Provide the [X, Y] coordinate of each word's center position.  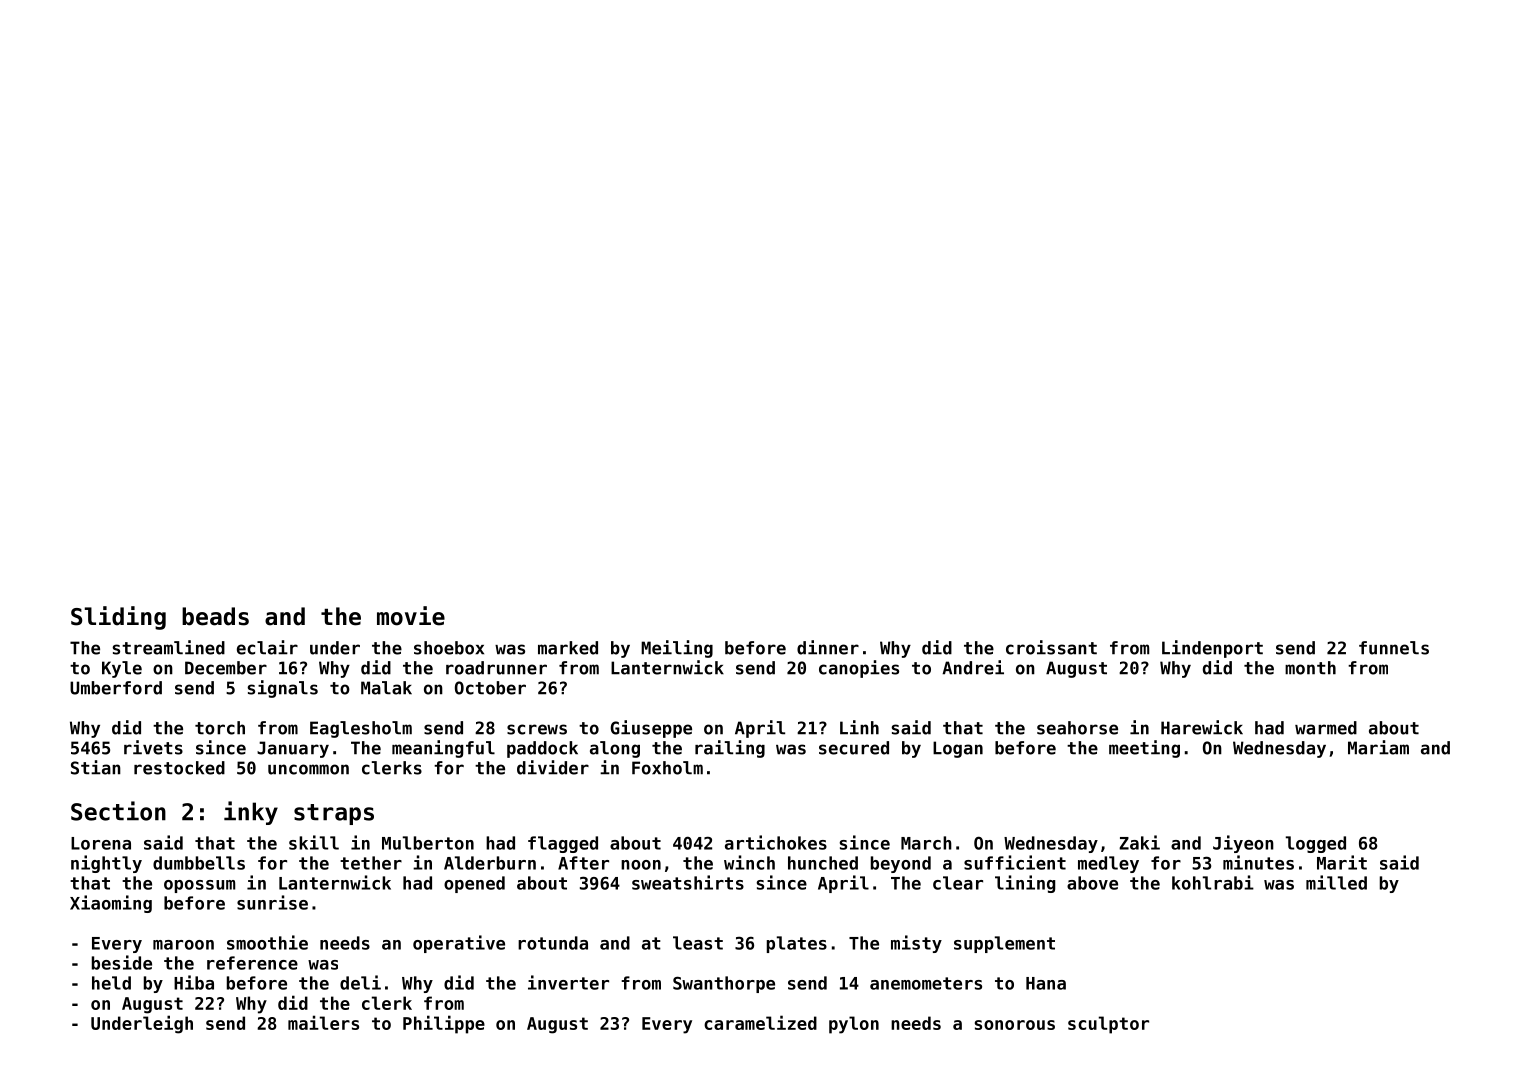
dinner [828, 647]
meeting [1144, 749]
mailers [323, 1022]
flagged [563, 844]
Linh [859, 727]
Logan [958, 749]
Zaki [1139, 842]
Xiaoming [111, 904]
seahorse [1077, 728]
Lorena [101, 843]
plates [797, 944]
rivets [153, 747]
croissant [1051, 647]
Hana [1046, 983]
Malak [386, 688]
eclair [267, 647]
